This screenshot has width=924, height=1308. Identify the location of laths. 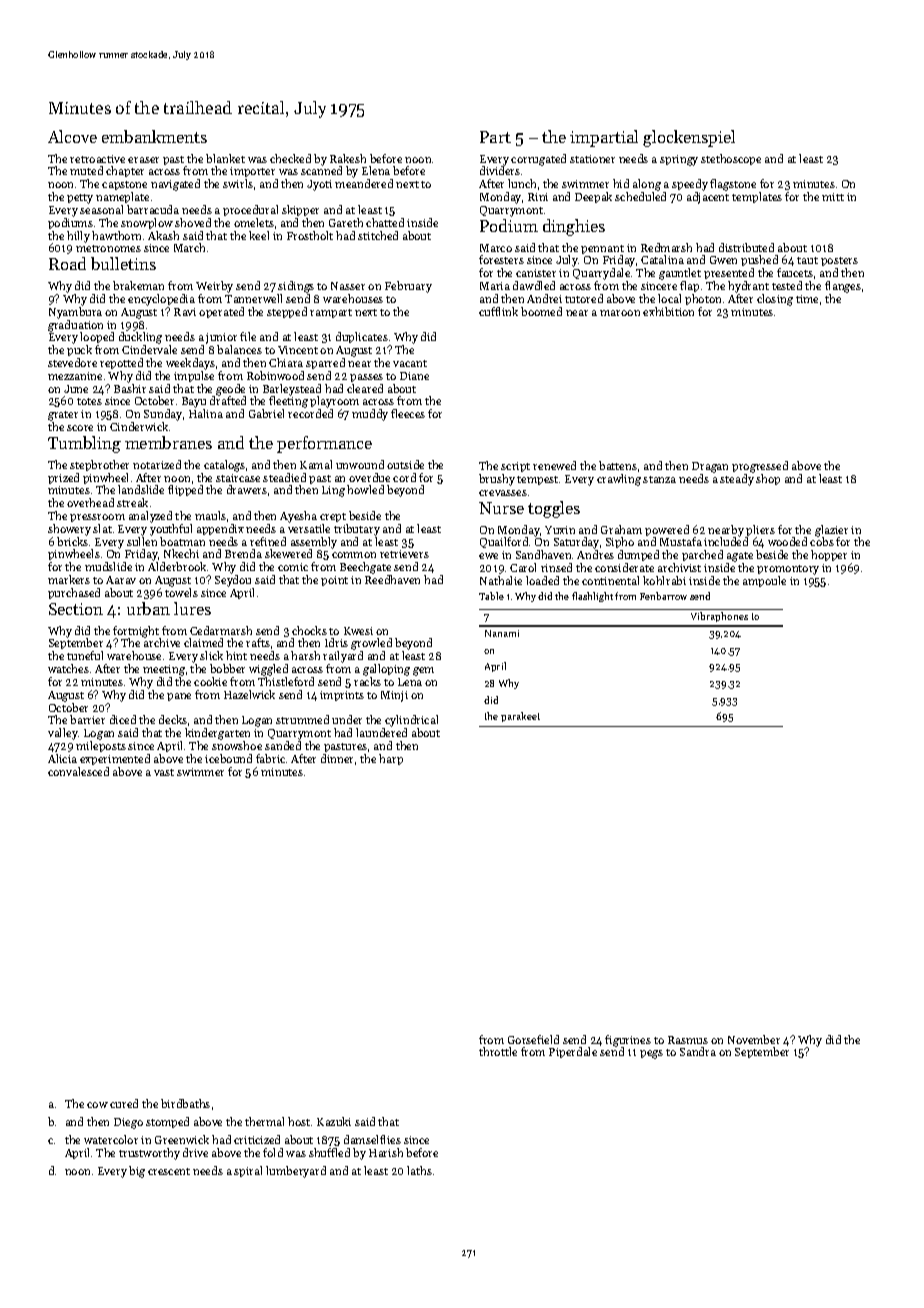
(419, 1170).
